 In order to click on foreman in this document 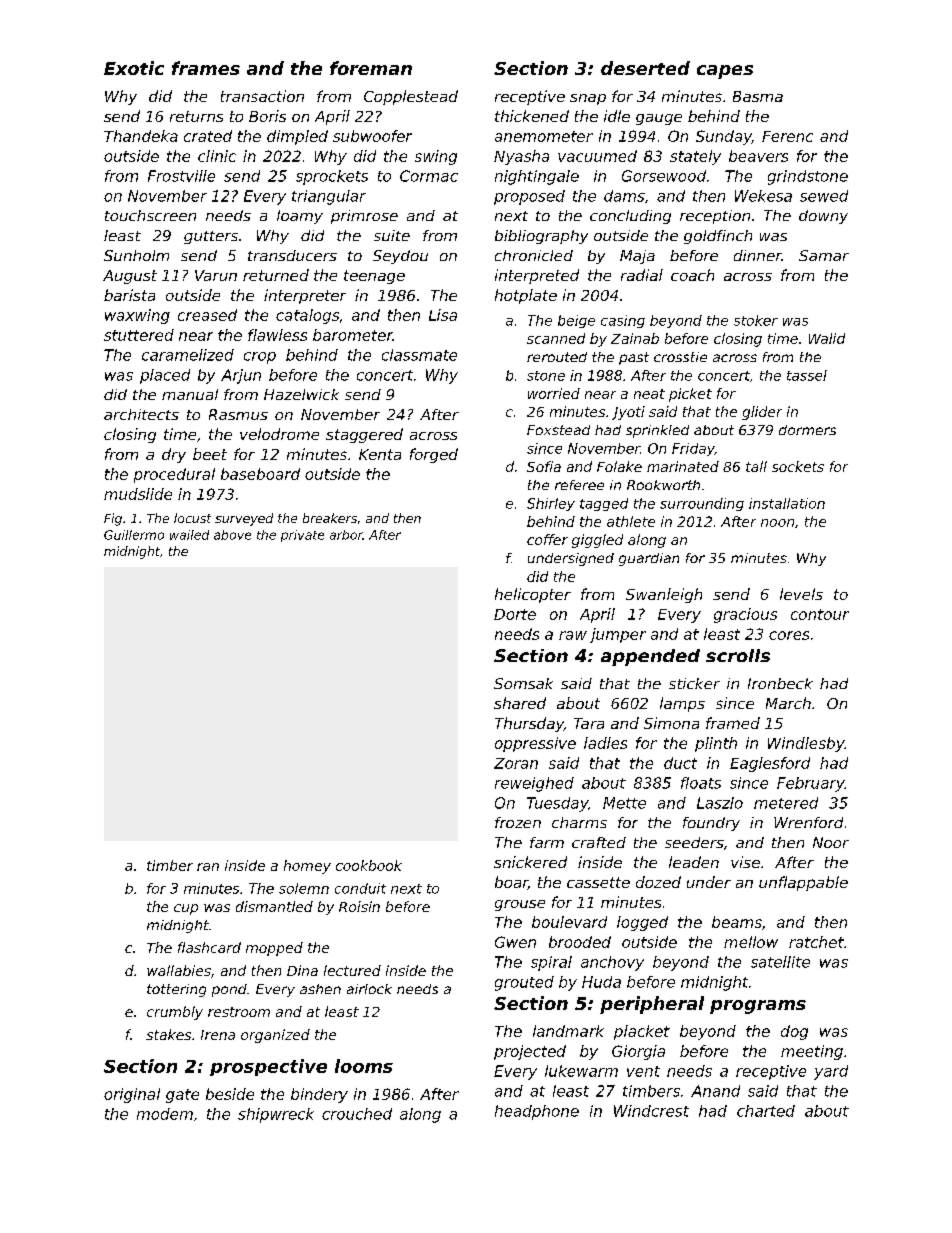, I will do `click(371, 68)`.
